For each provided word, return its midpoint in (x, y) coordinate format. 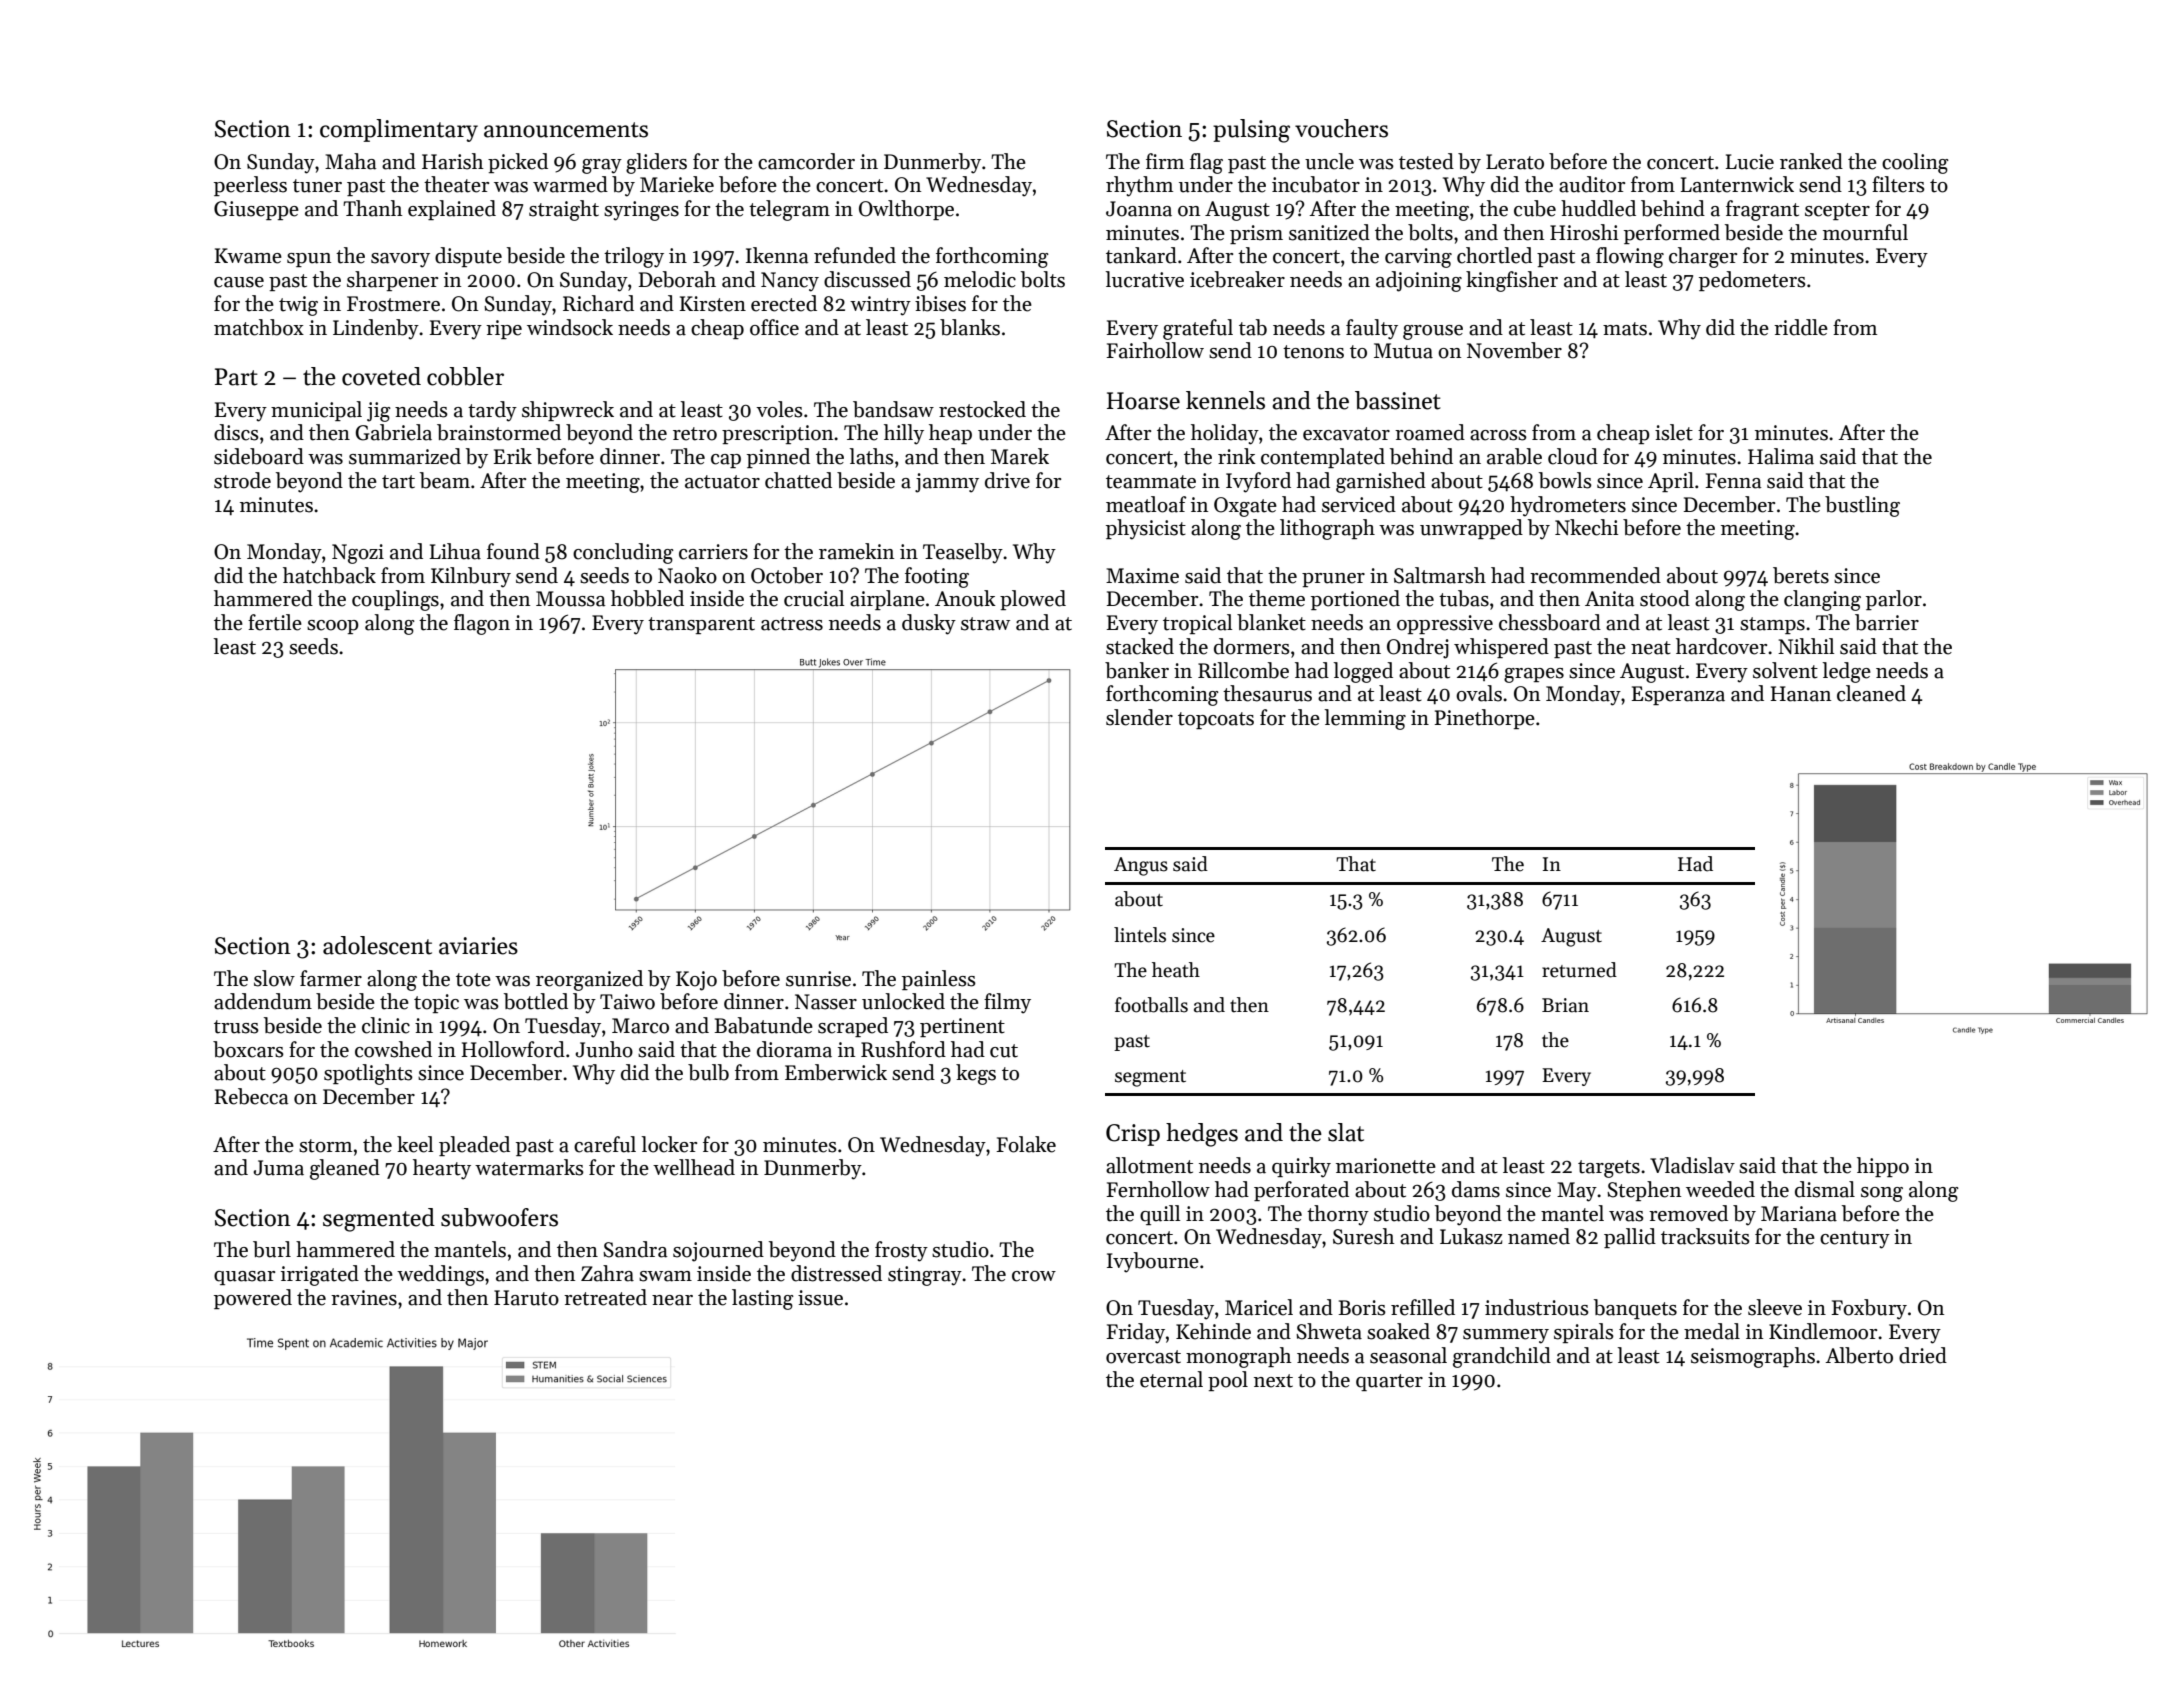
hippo (1883, 1167)
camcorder (806, 161)
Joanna (1139, 209)
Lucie (1750, 162)
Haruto (526, 1298)
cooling (1915, 163)
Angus (1141, 866)
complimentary (399, 130)
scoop (333, 627)
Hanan (1801, 694)
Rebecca (251, 1096)
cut (1004, 1051)
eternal (1171, 1379)
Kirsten (713, 304)
